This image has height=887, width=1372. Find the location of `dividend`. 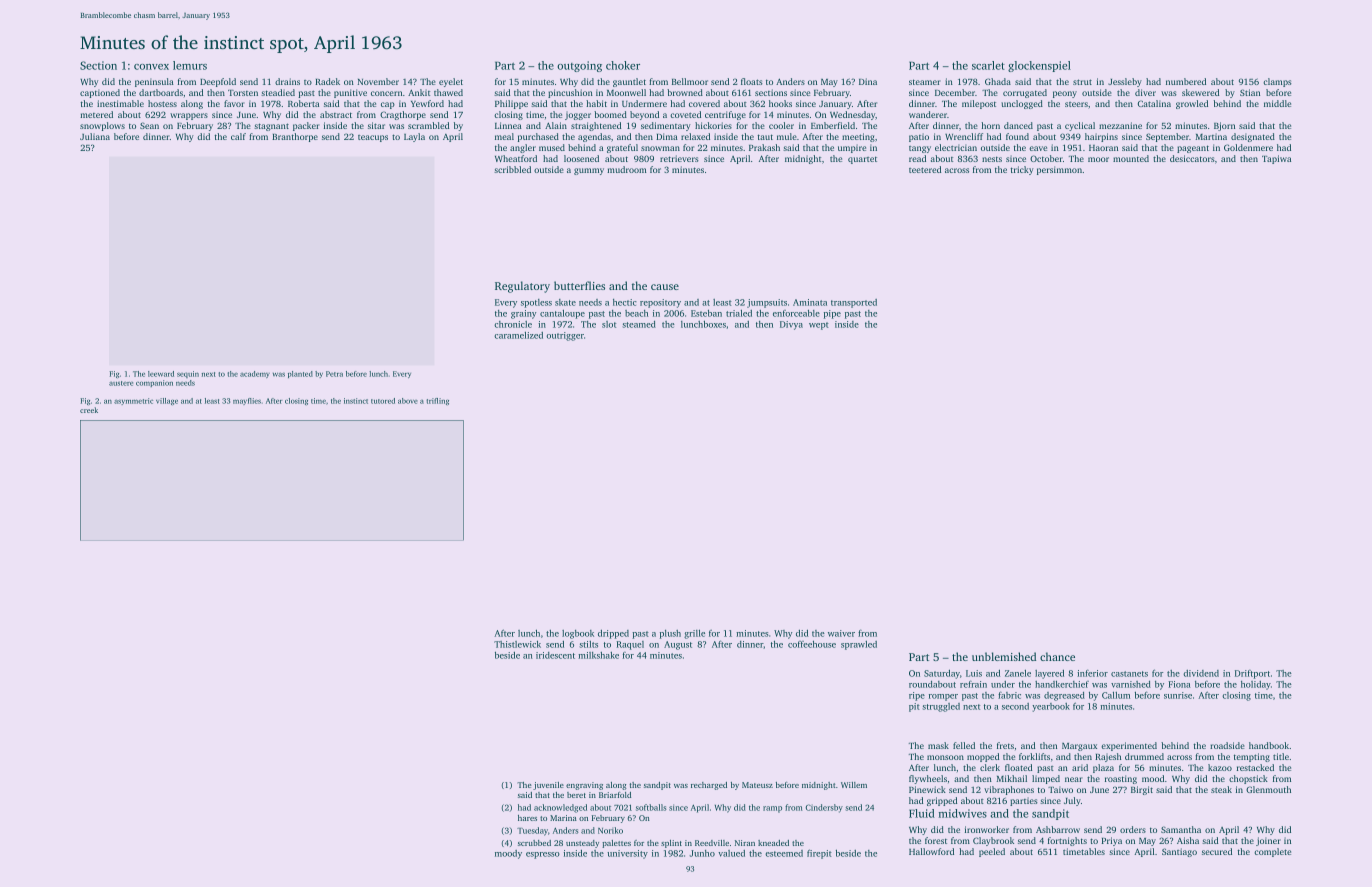

dividend is located at coordinates (1201, 673).
